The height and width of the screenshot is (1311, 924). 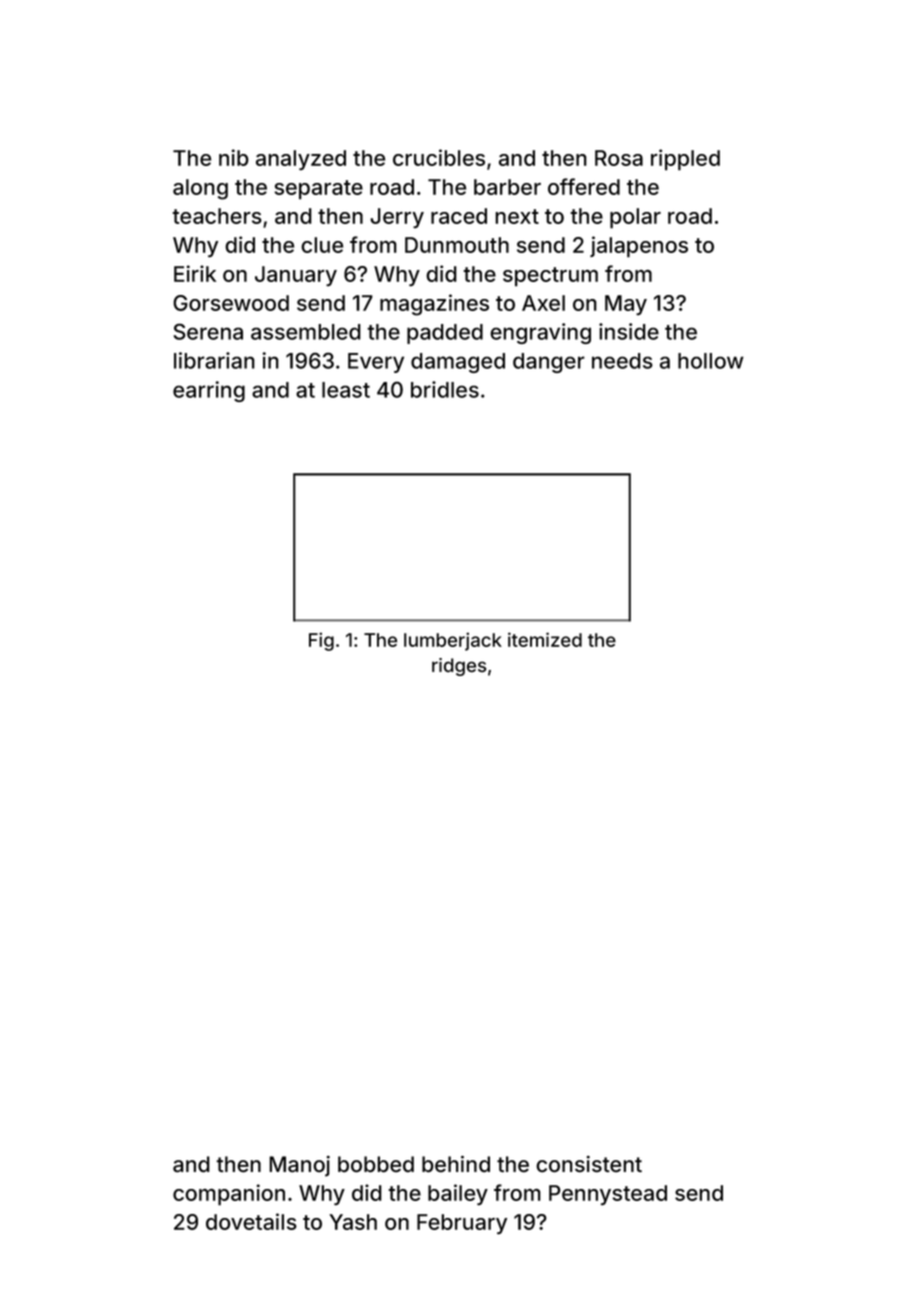 I want to click on crucibles, so click(x=439, y=157).
